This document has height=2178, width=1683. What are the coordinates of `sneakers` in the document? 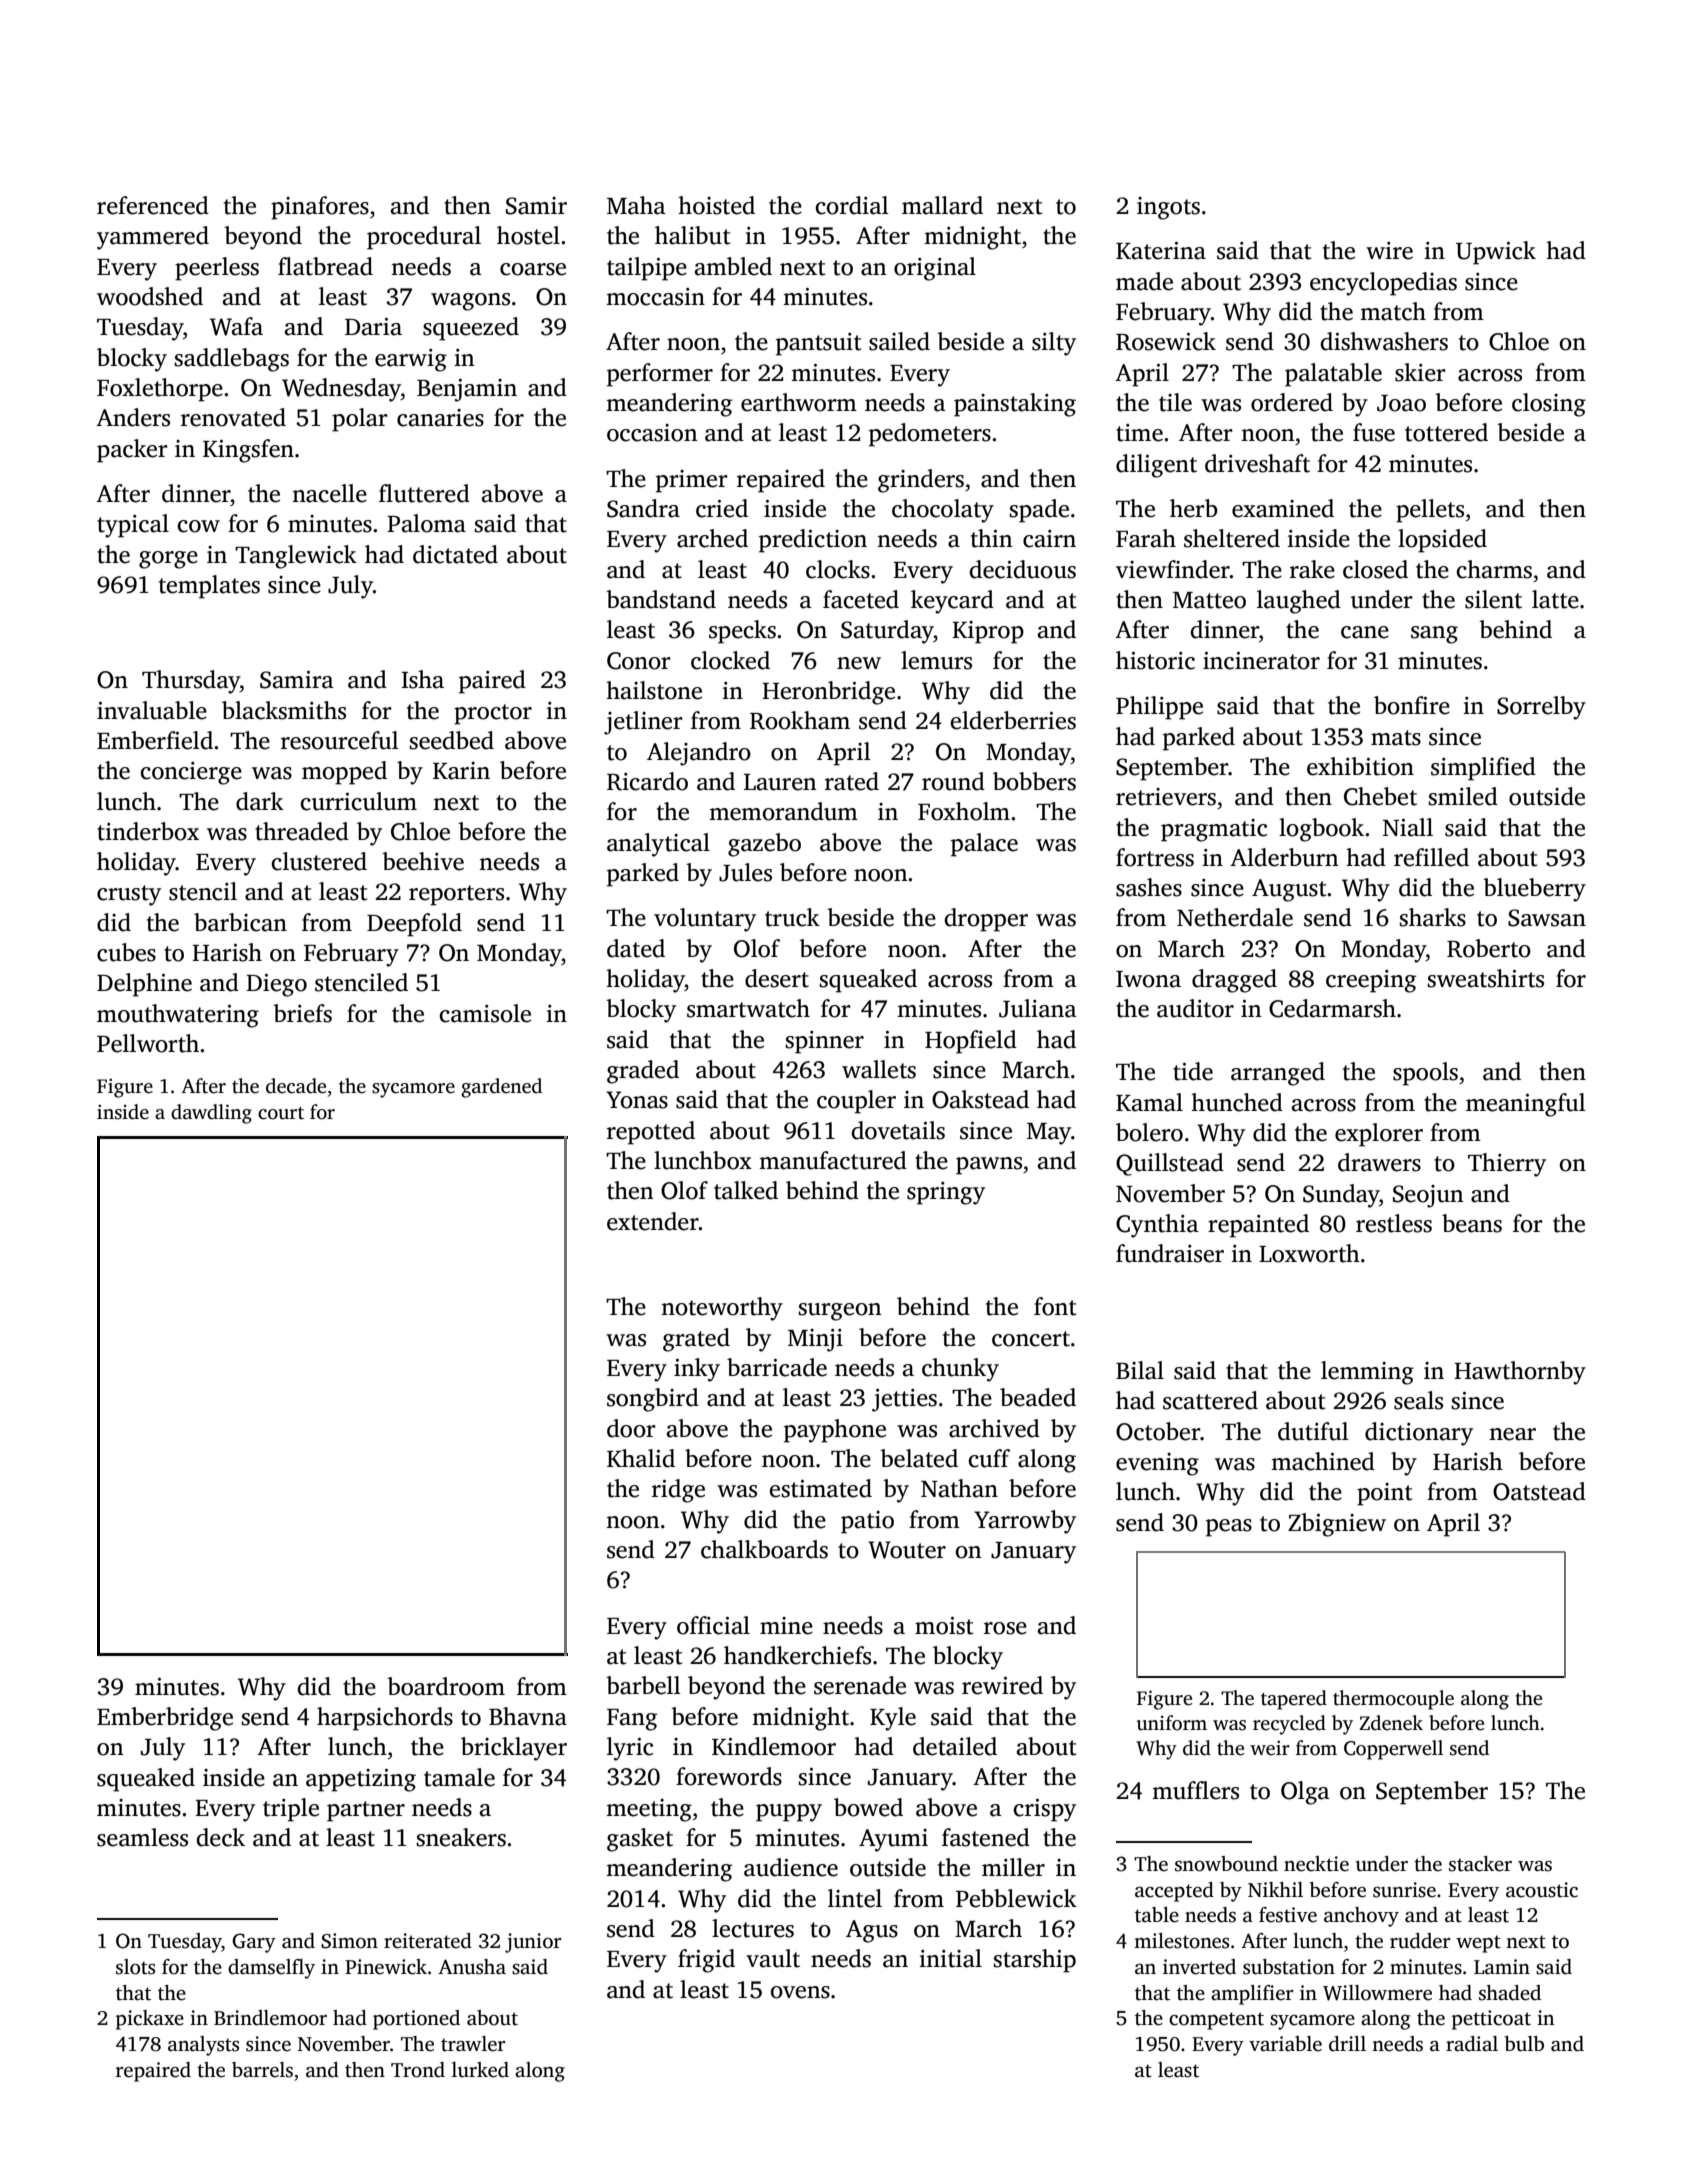 It's located at (461, 1837).
